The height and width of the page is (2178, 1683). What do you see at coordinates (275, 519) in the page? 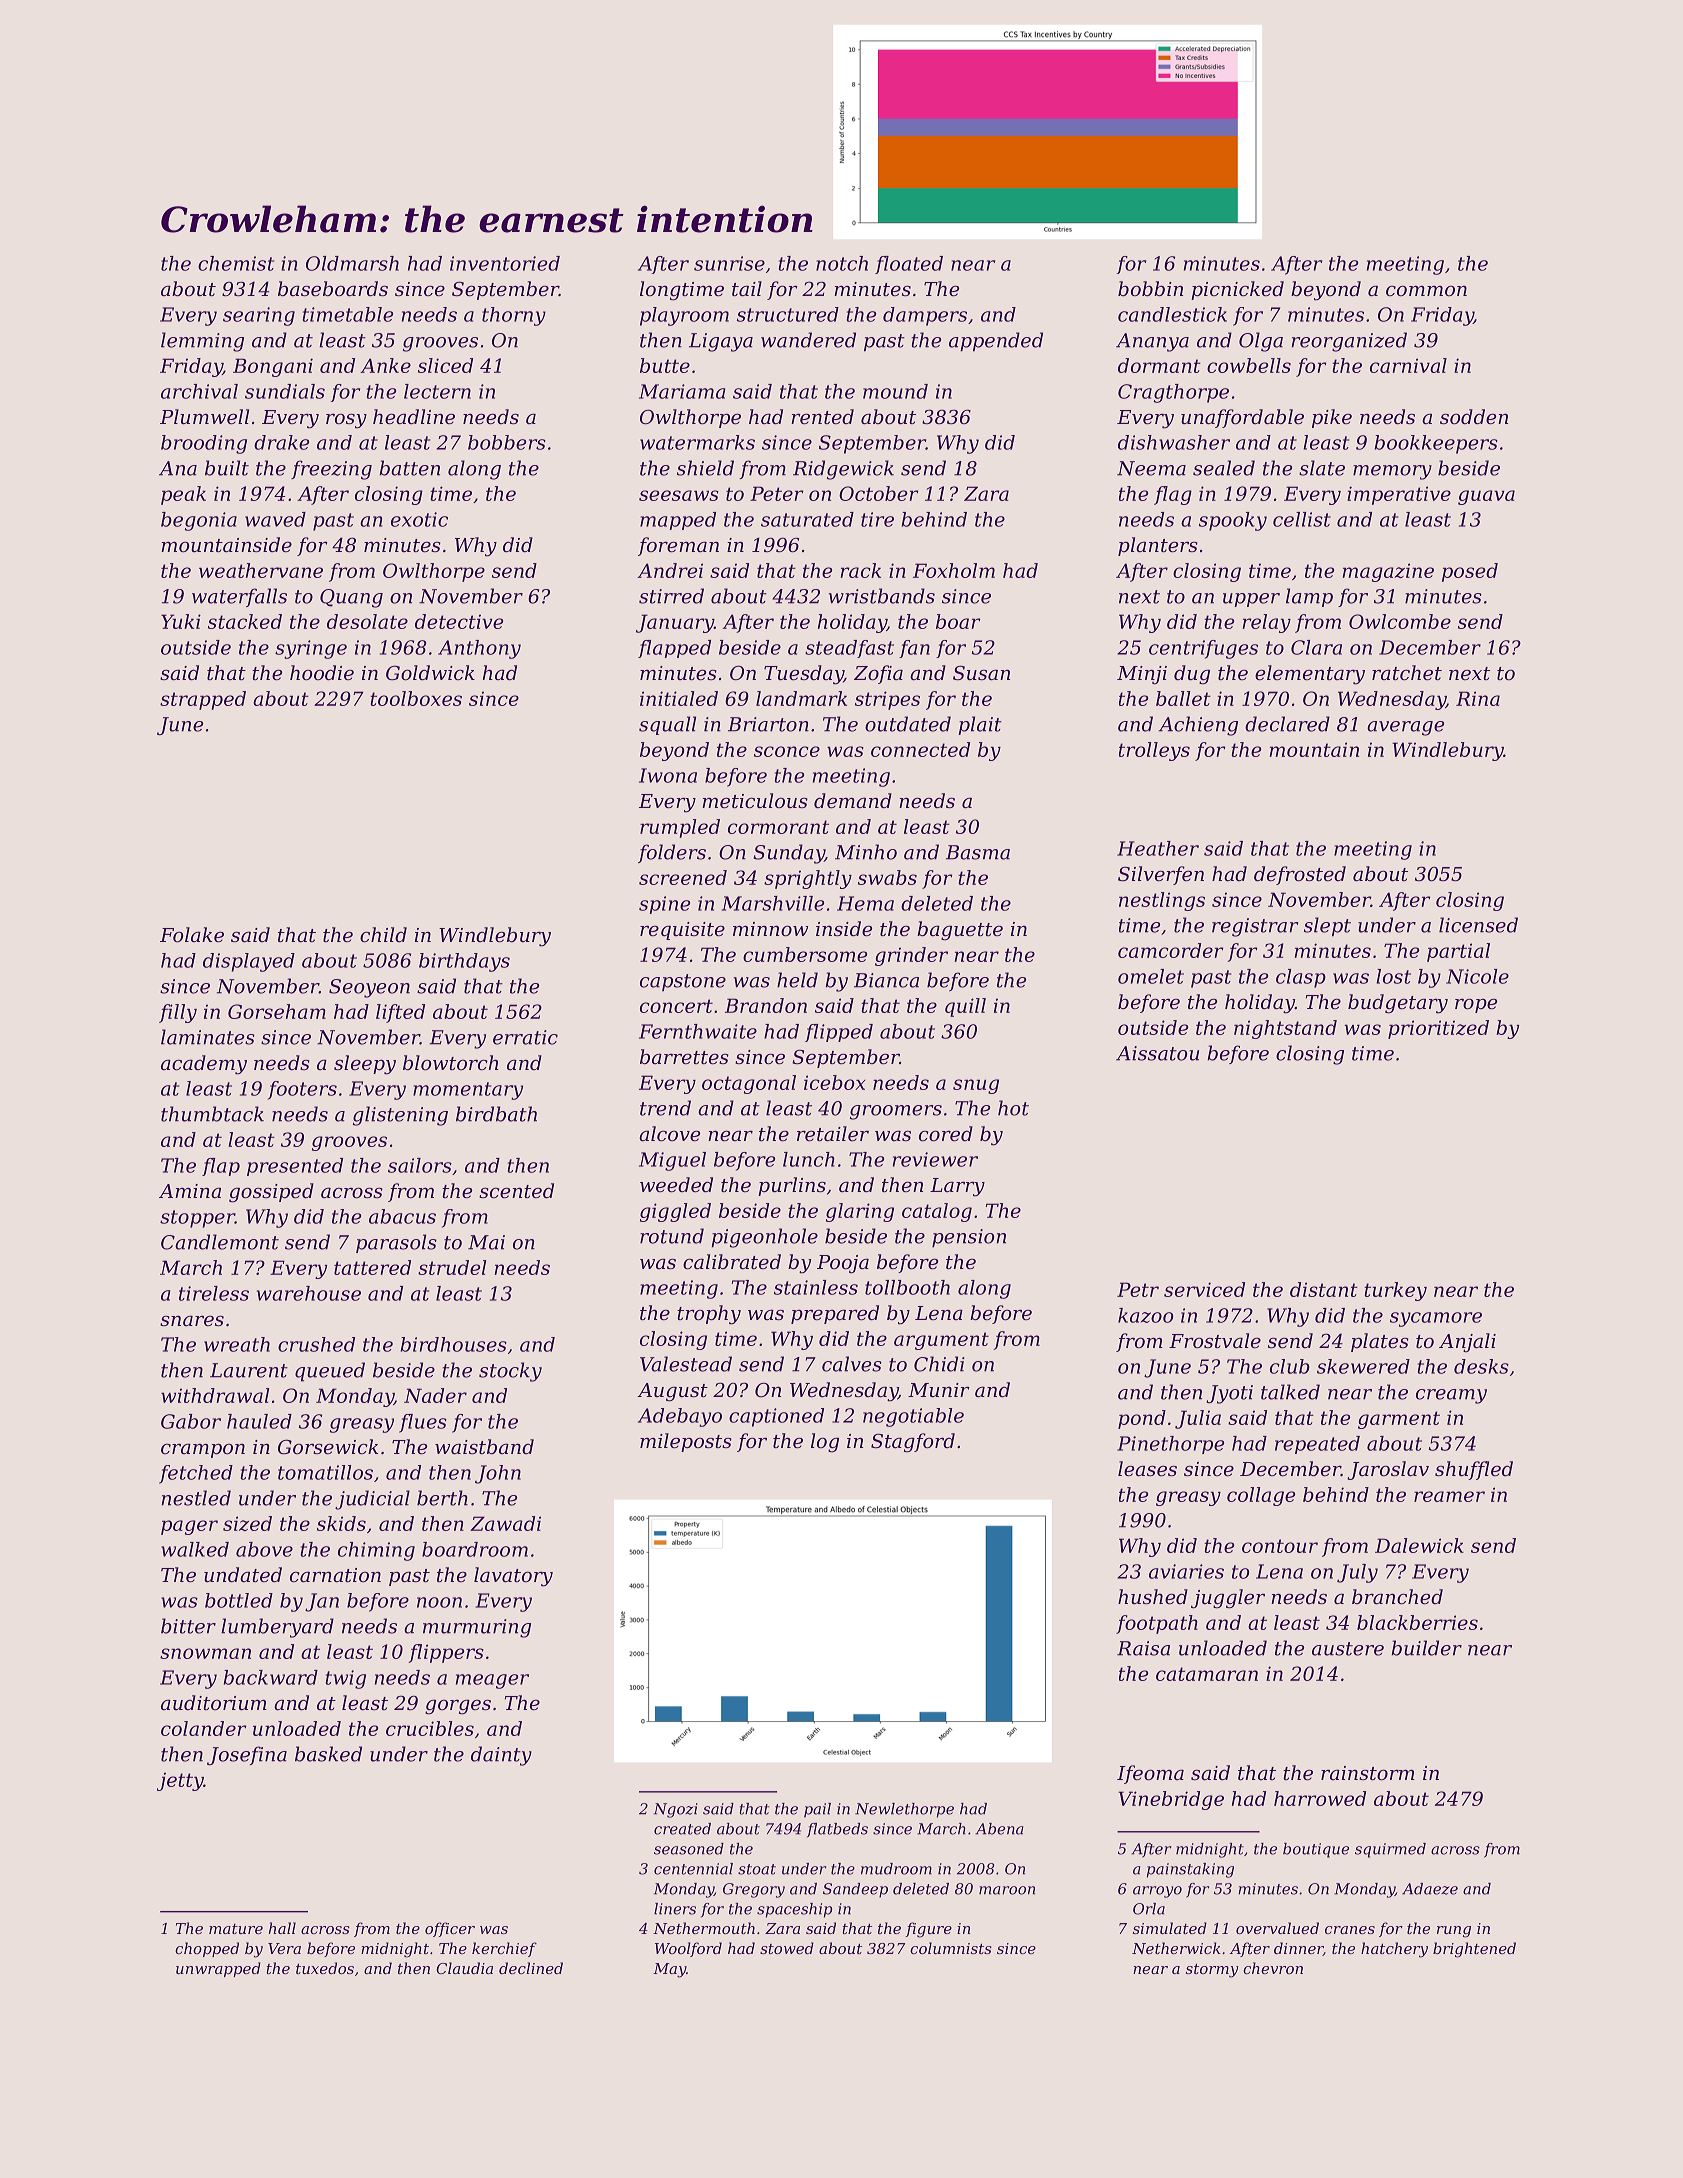
I see `waved` at bounding box center [275, 519].
